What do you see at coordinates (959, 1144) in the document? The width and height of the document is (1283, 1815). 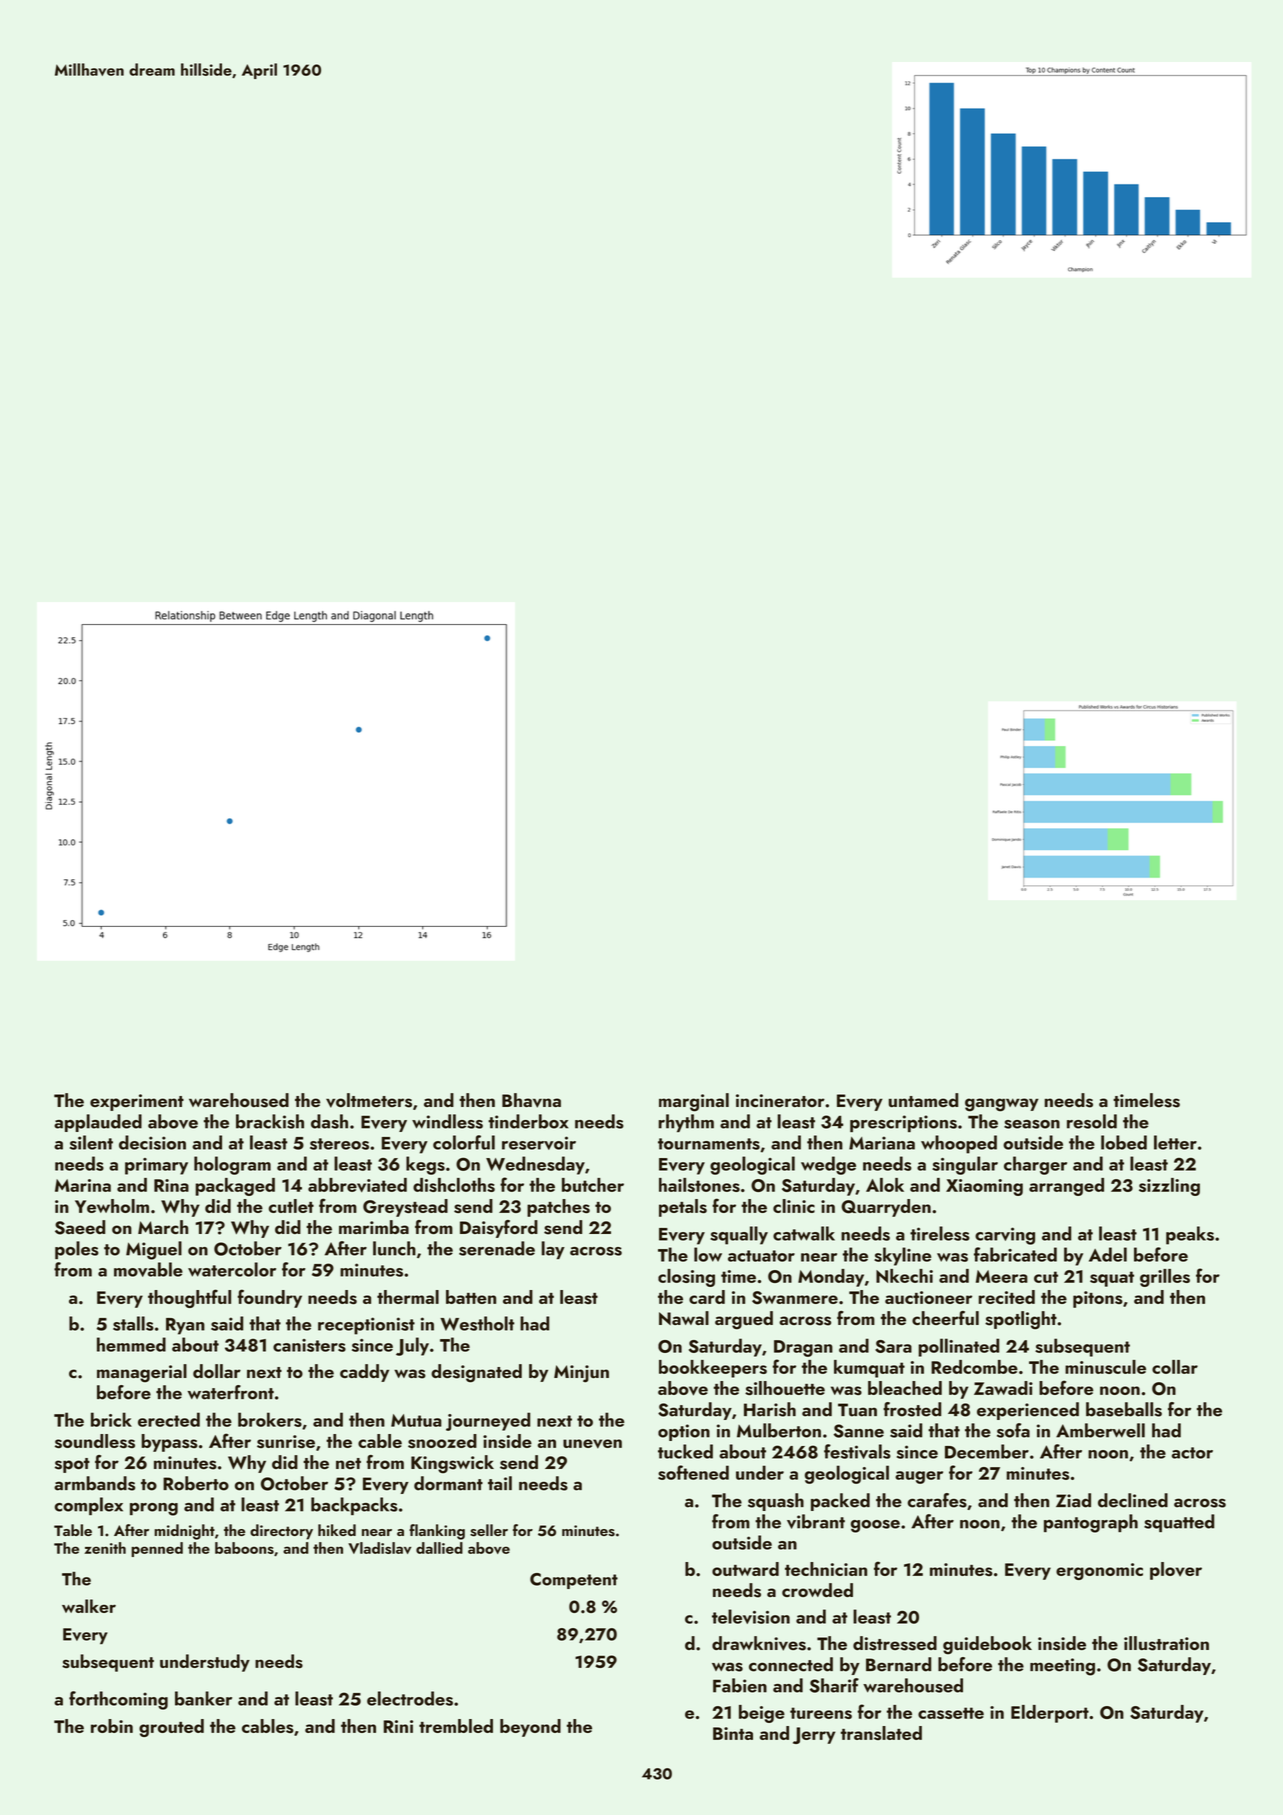 I see `whooped` at bounding box center [959, 1144].
